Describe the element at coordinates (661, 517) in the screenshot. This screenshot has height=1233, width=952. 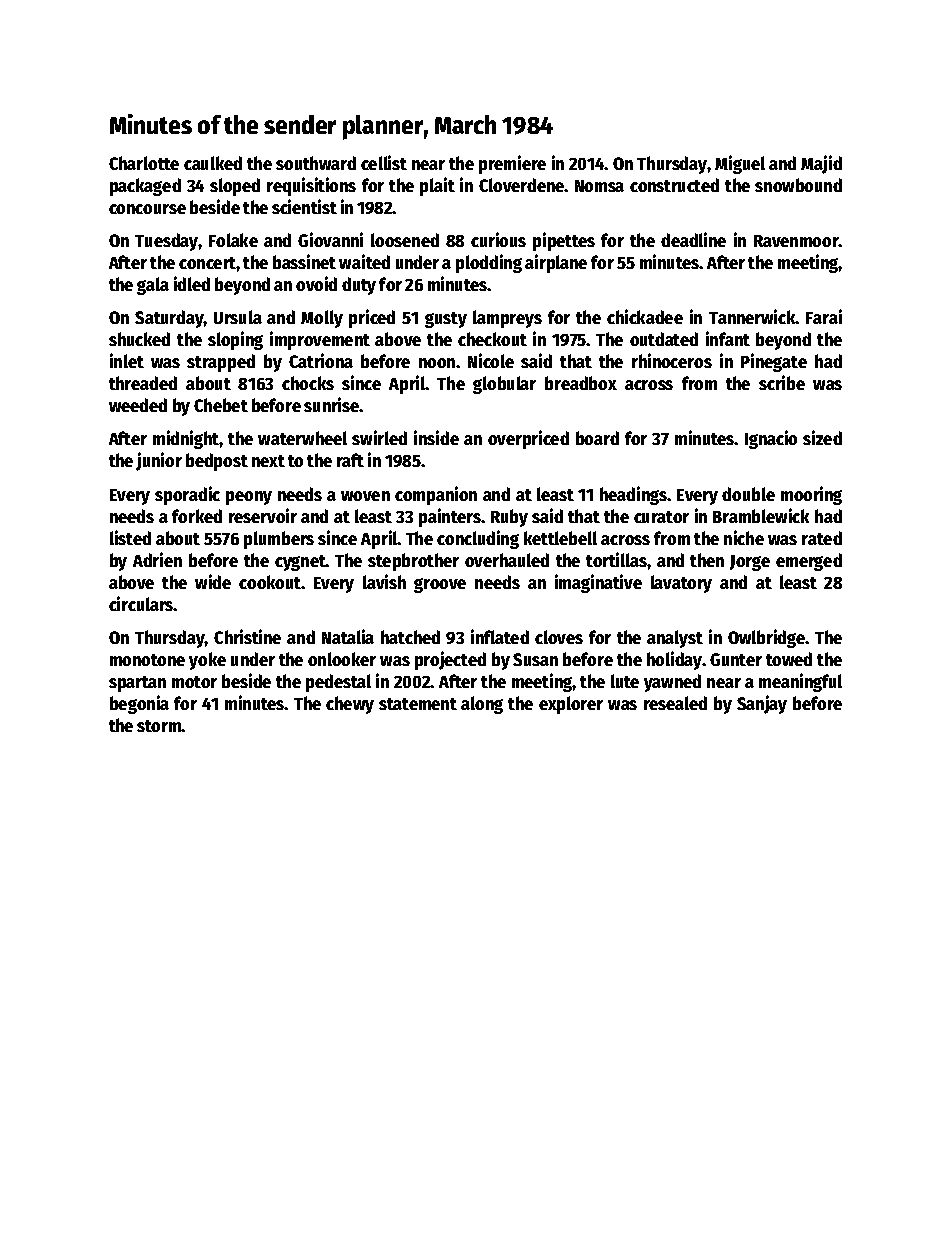
I see `curator` at that location.
